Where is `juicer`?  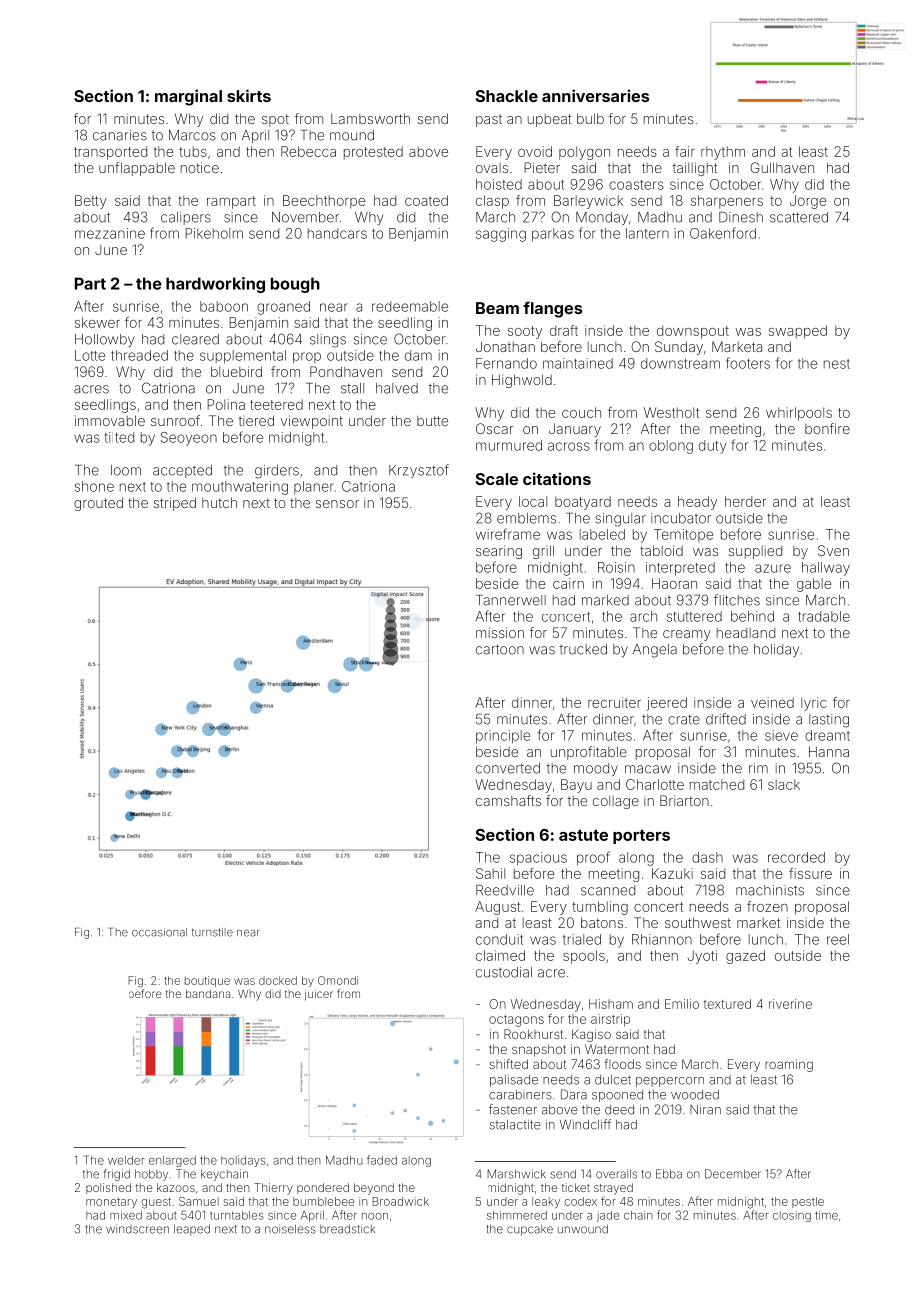 juicer is located at coordinates (319, 994).
